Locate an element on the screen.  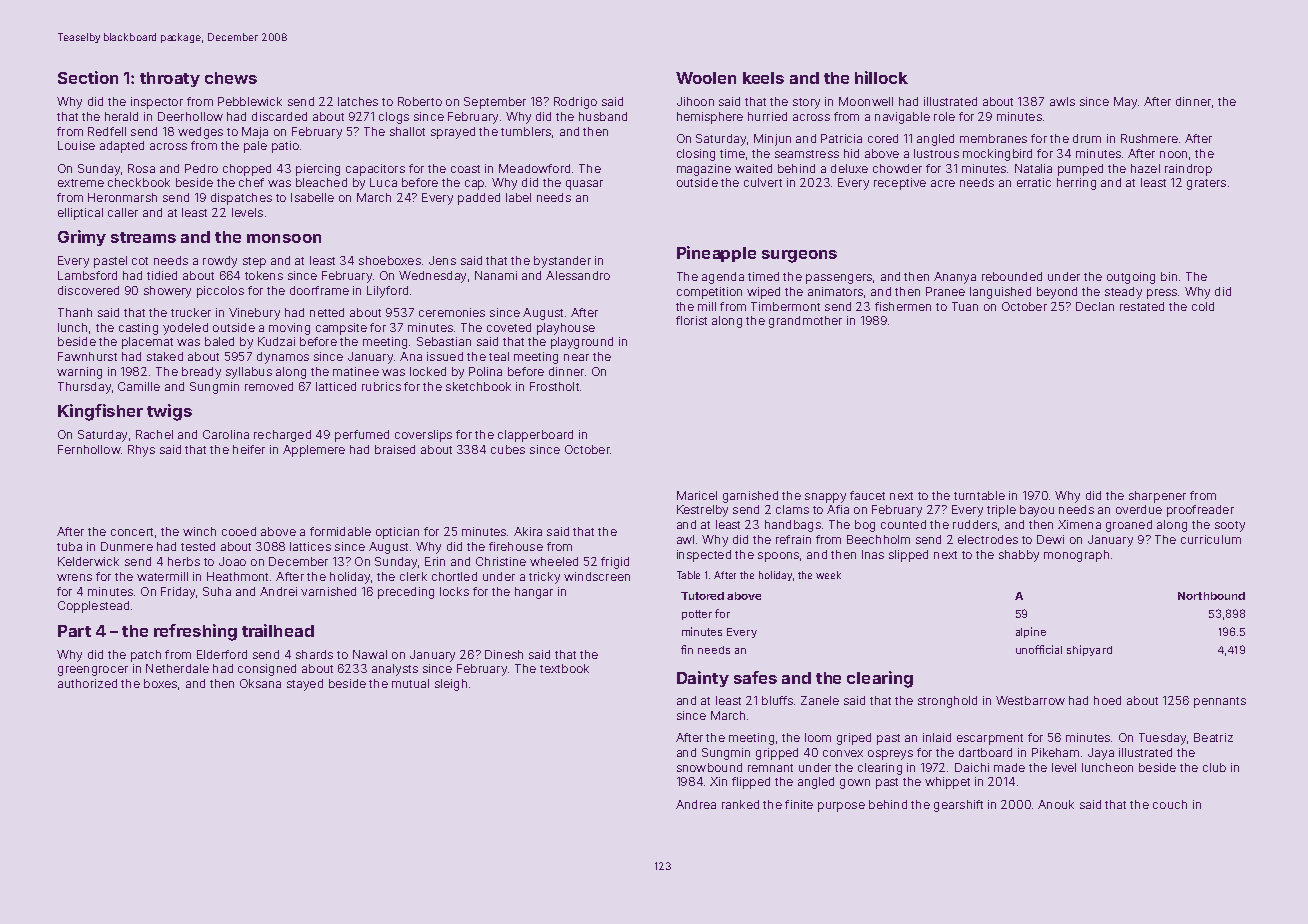
moving is located at coordinates (289, 329).
